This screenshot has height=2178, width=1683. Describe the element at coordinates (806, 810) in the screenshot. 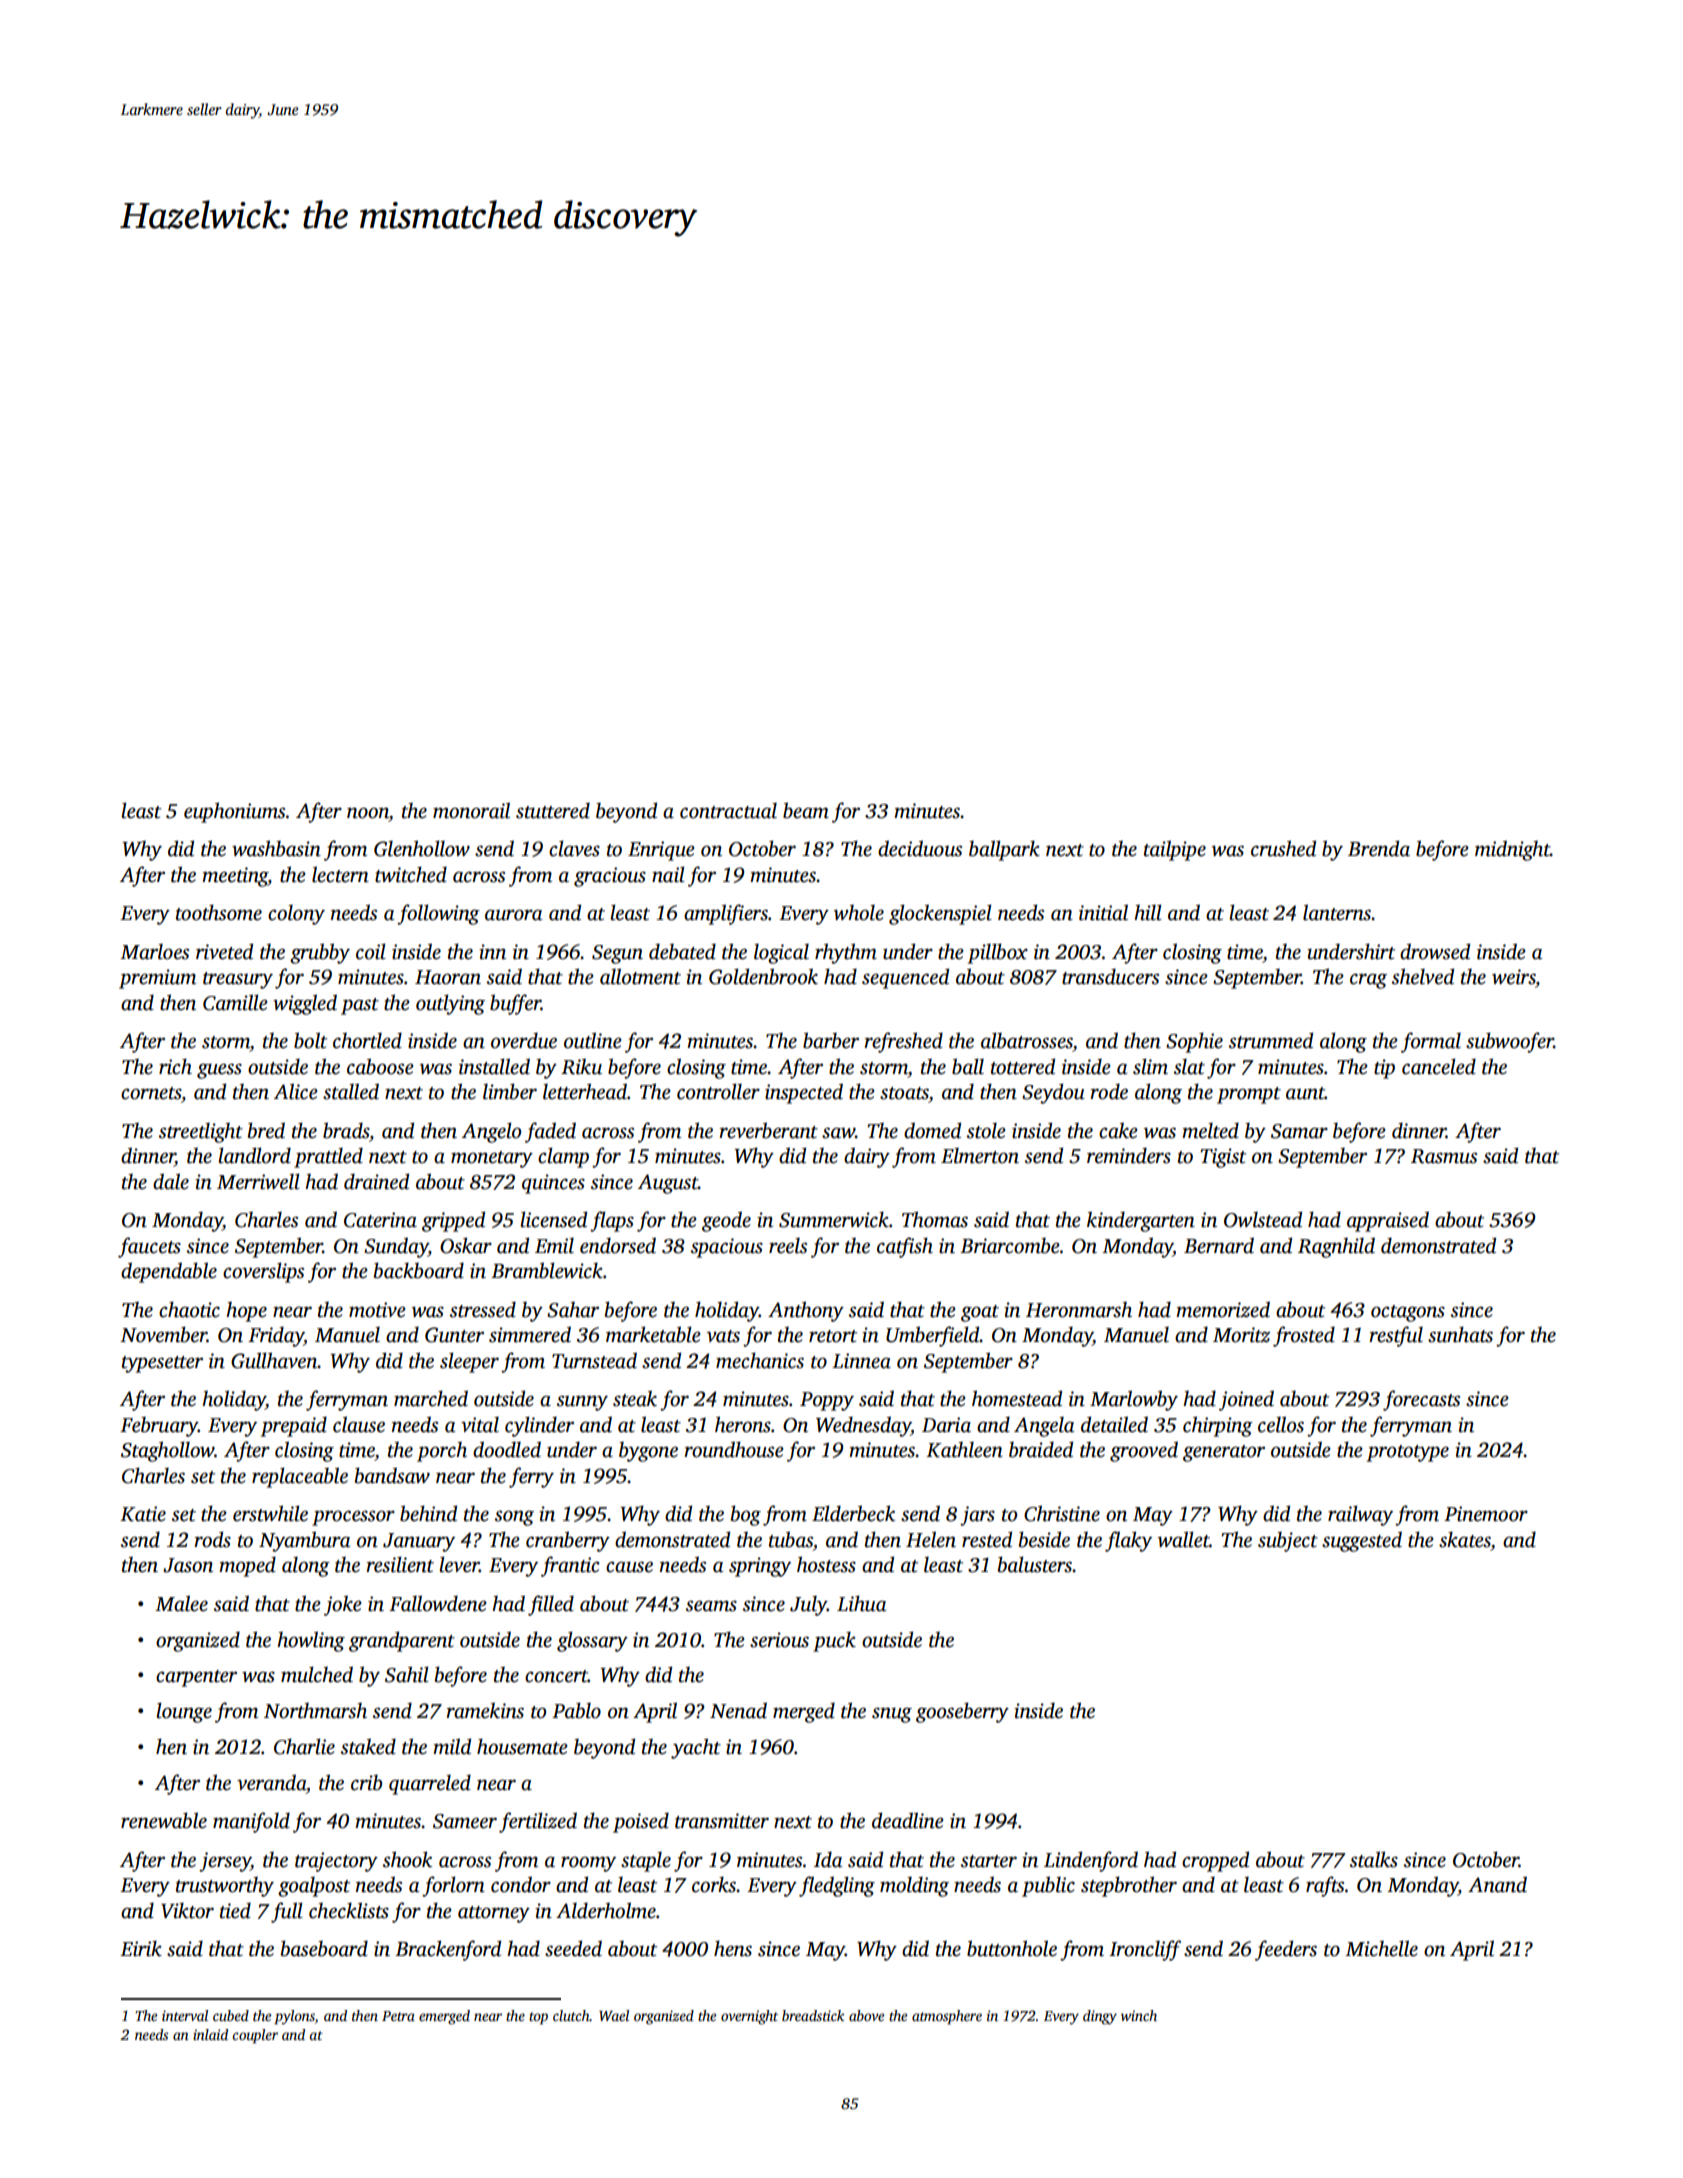

I see `beam` at that location.
